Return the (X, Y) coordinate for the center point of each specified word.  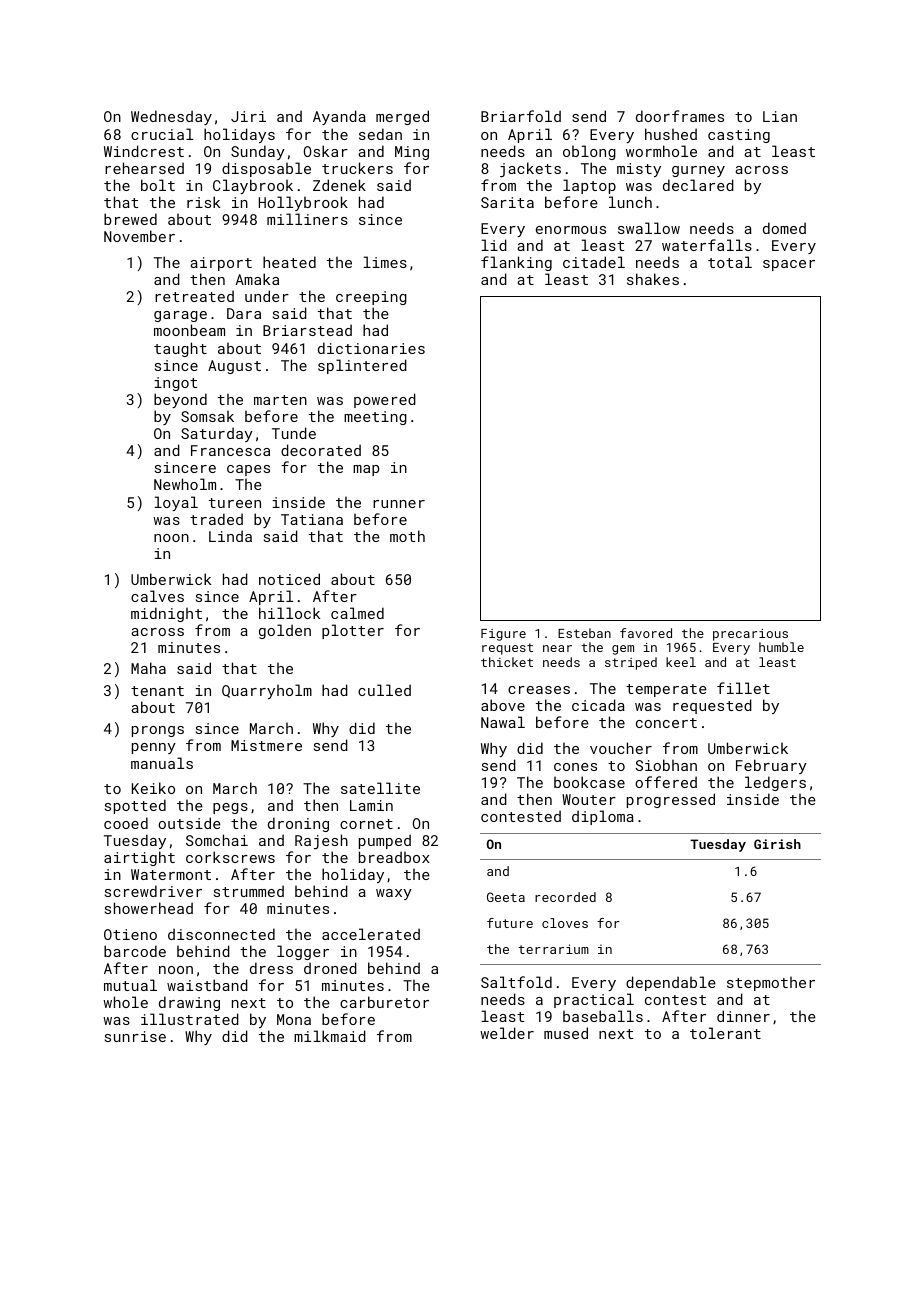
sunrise (135, 1036)
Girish (777, 844)
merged (402, 117)
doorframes (680, 116)
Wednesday (171, 117)
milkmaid (330, 1036)
